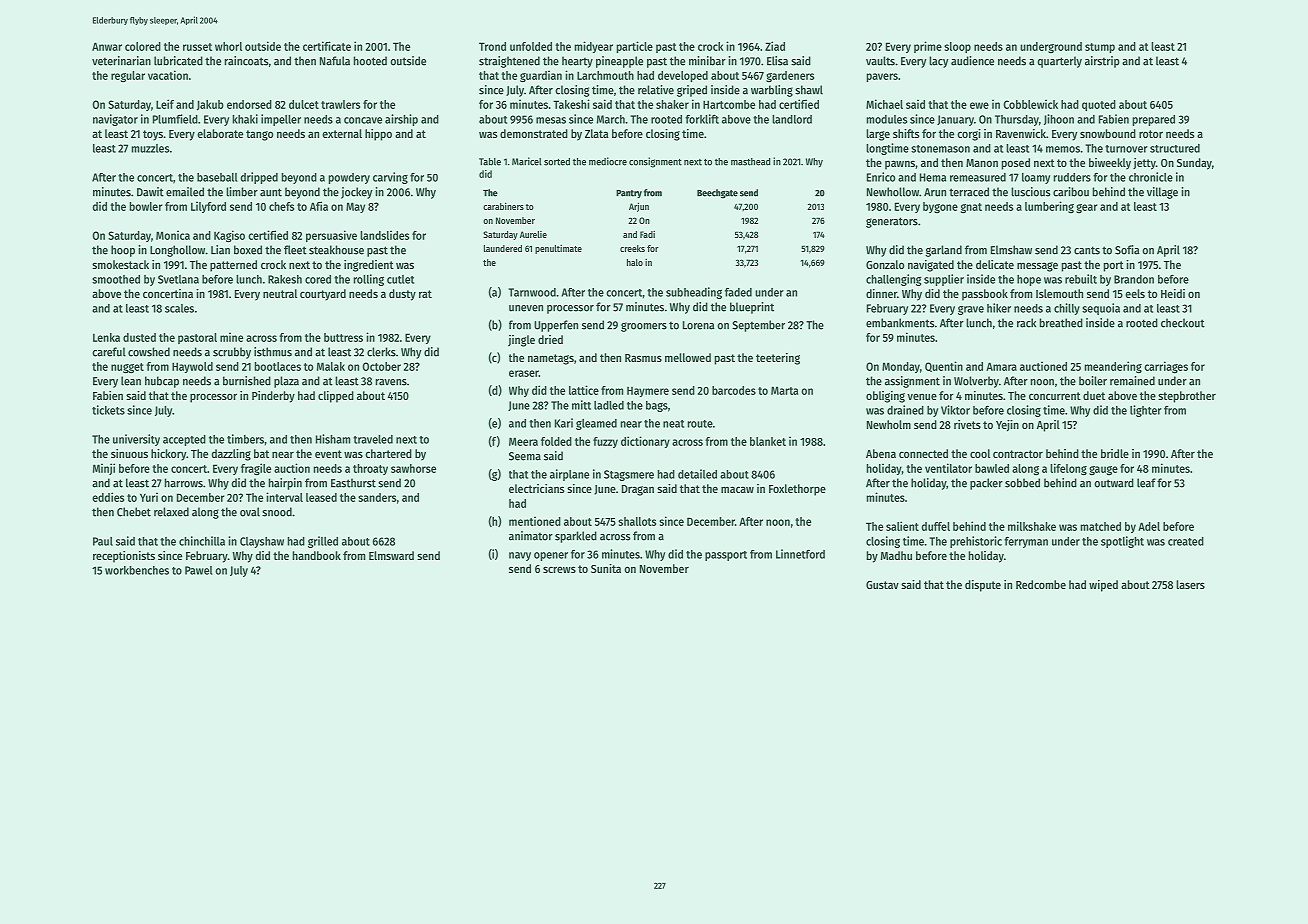 The width and height of the image is (1308, 924). Describe the element at coordinates (137, 570) in the image. I see `workbenches` at that location.
